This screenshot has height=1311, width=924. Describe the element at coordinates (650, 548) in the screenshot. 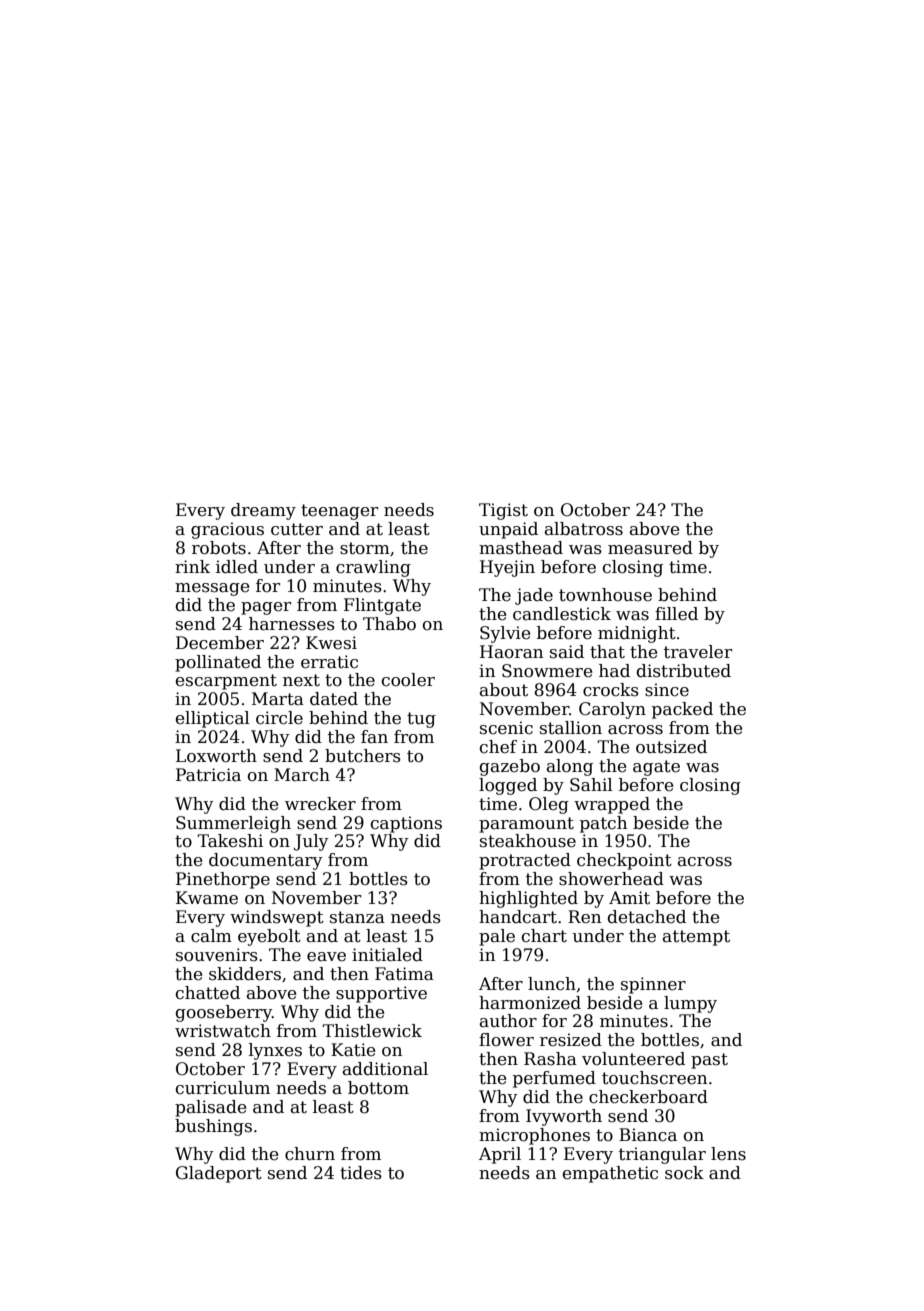

I see `measured` at that location.
